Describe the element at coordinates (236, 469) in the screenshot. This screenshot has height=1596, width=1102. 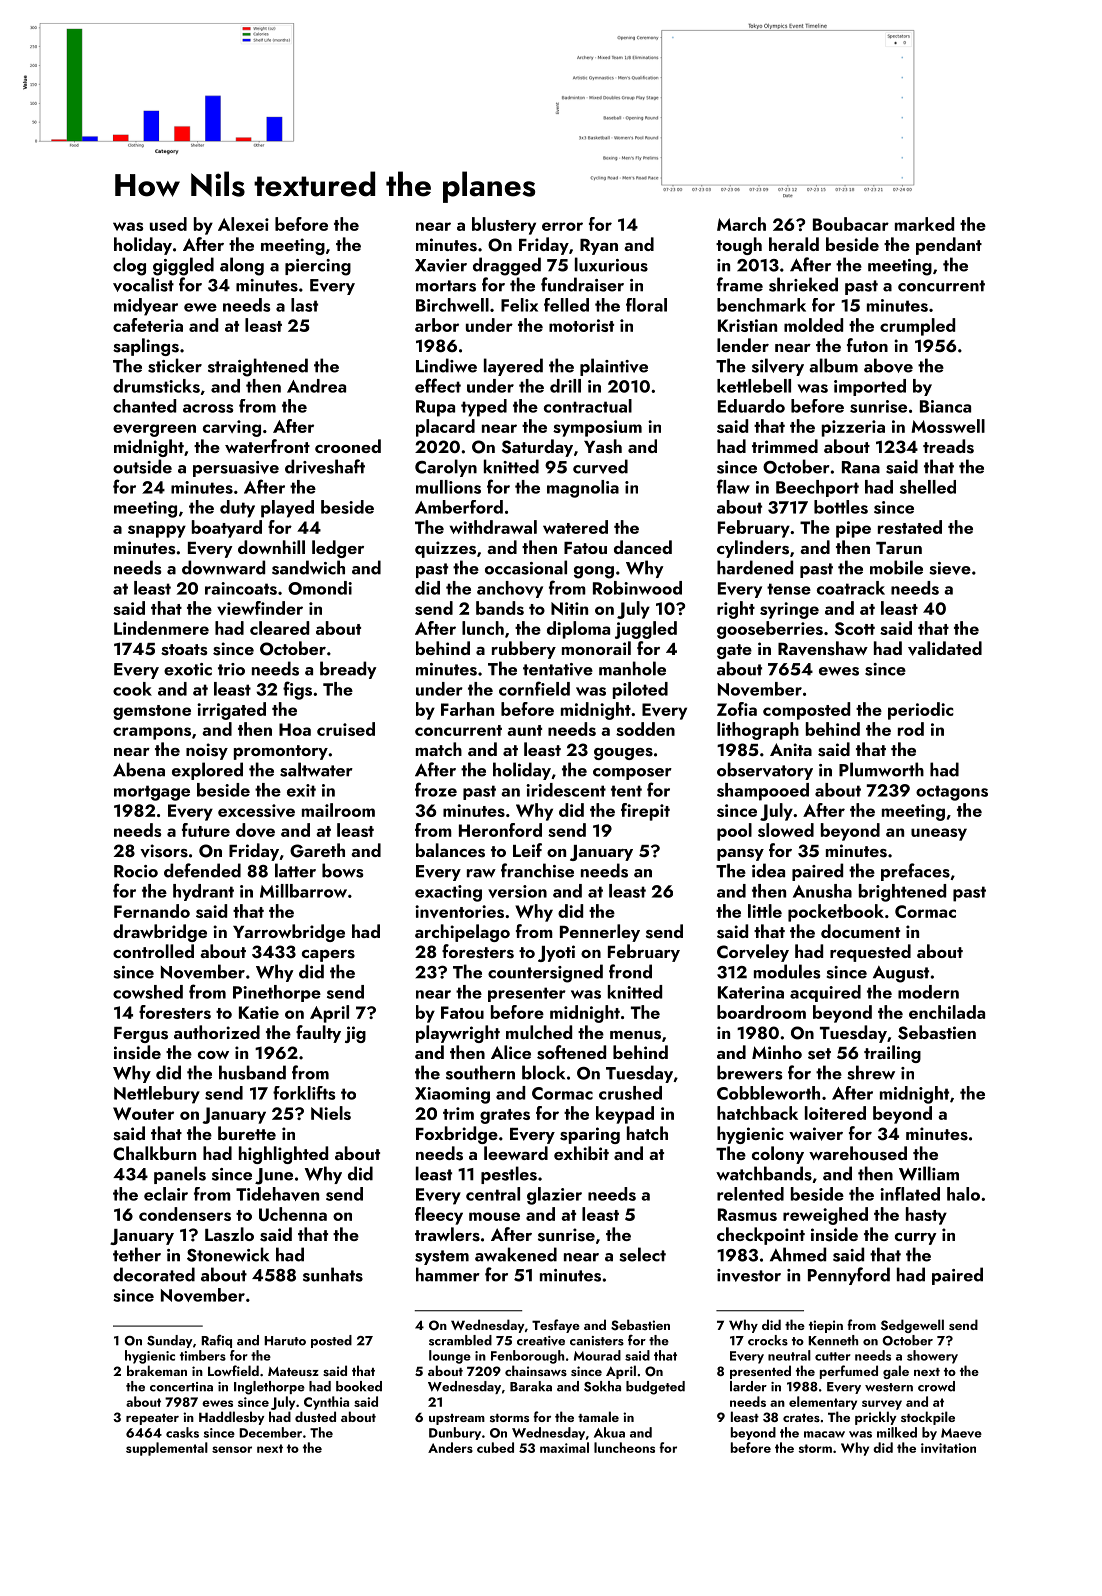
I see `persuasive` at that location.
